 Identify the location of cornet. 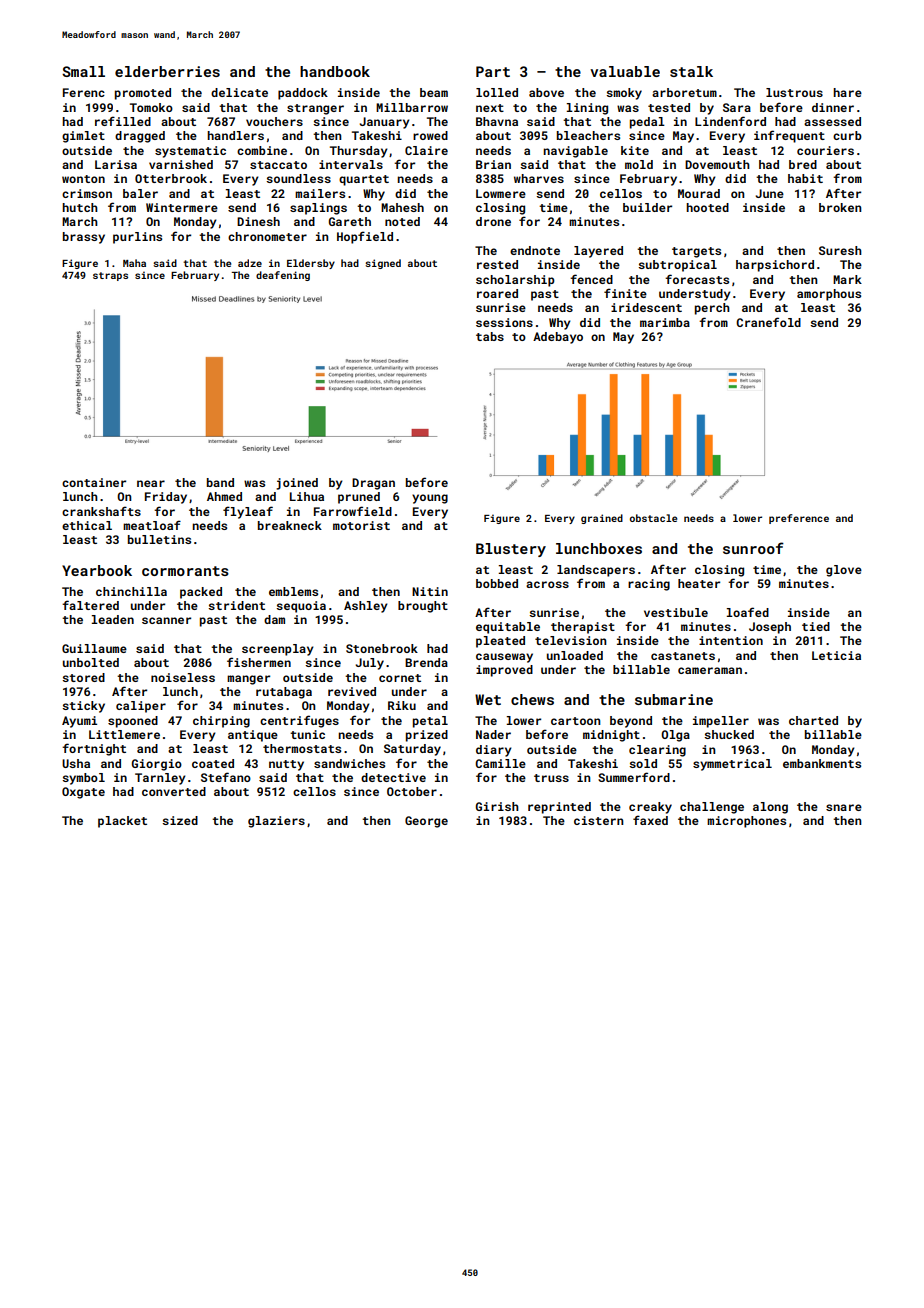
(400, 678).
